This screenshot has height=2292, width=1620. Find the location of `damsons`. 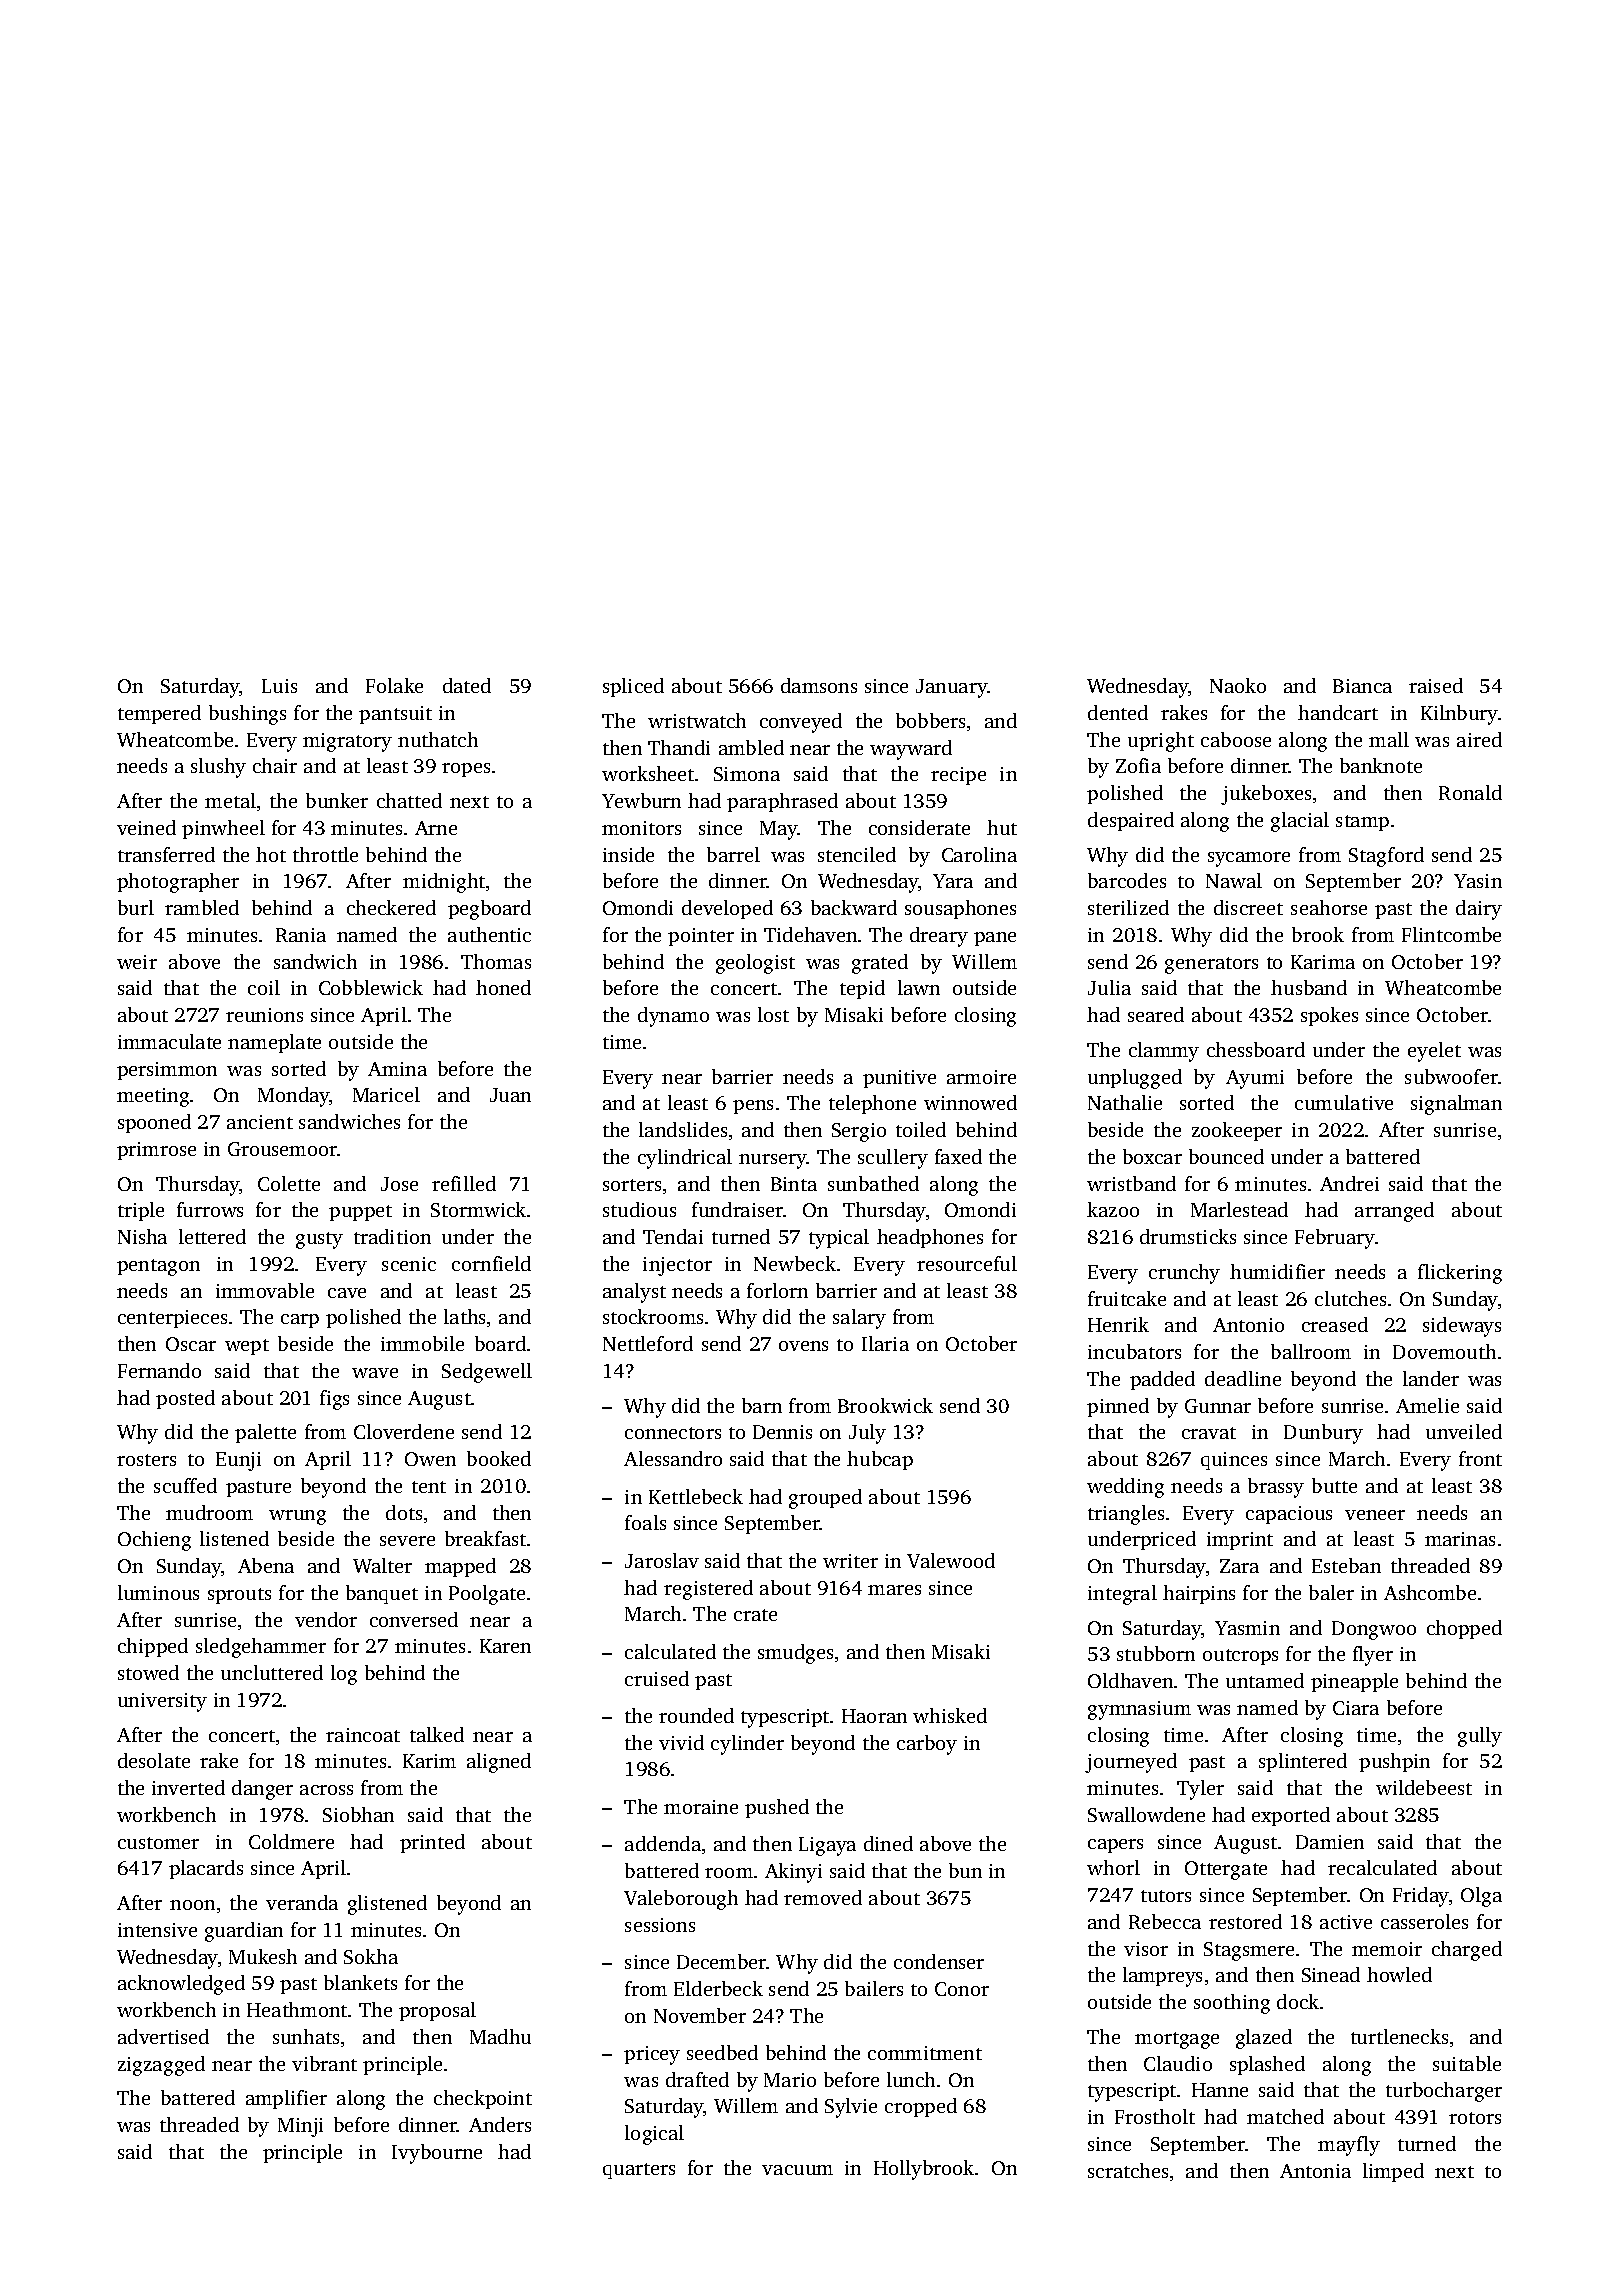

damsons is located at coordinates (819, 685).
